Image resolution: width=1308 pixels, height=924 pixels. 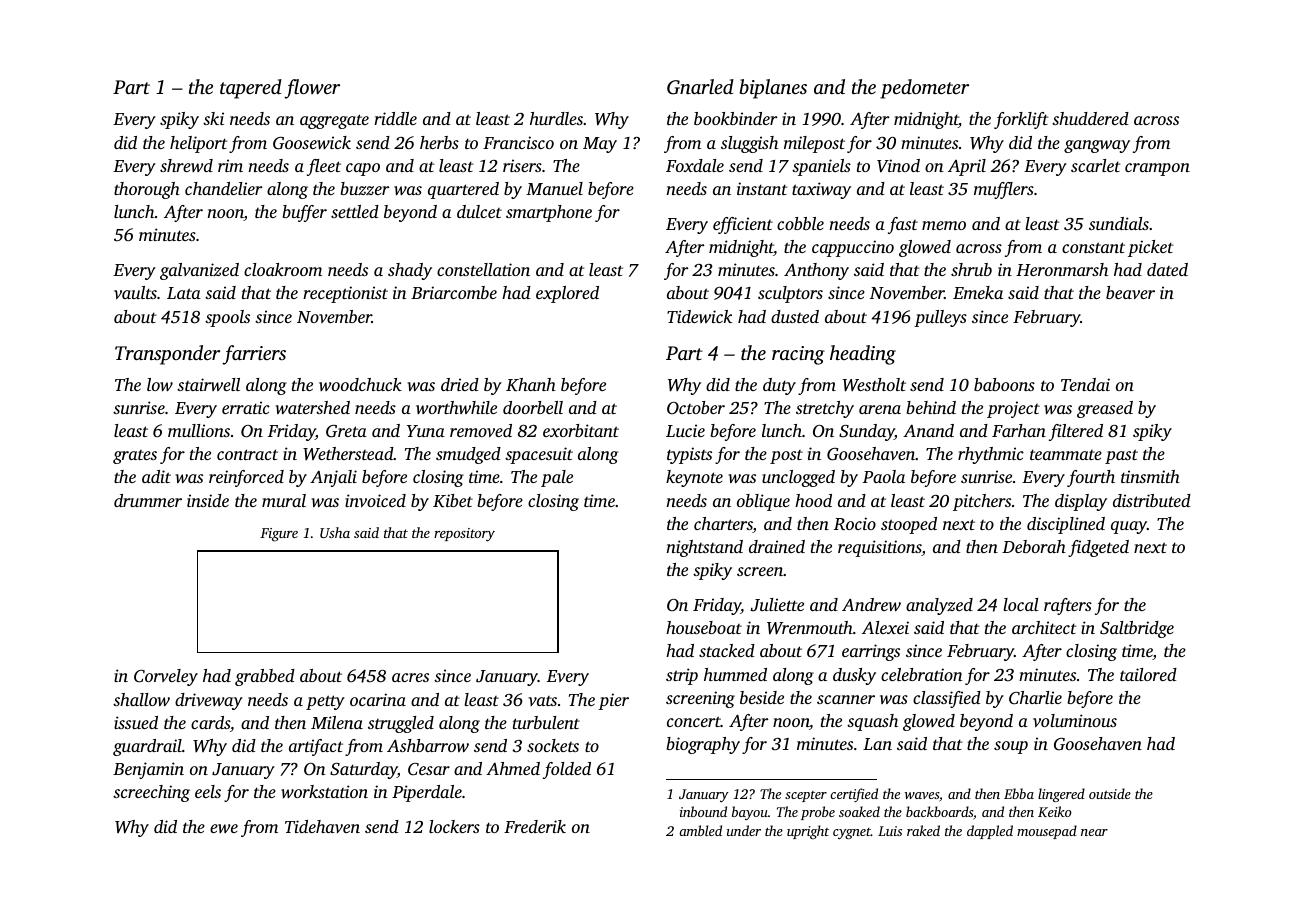 I want to click on under, so click(x=744, y=830).
